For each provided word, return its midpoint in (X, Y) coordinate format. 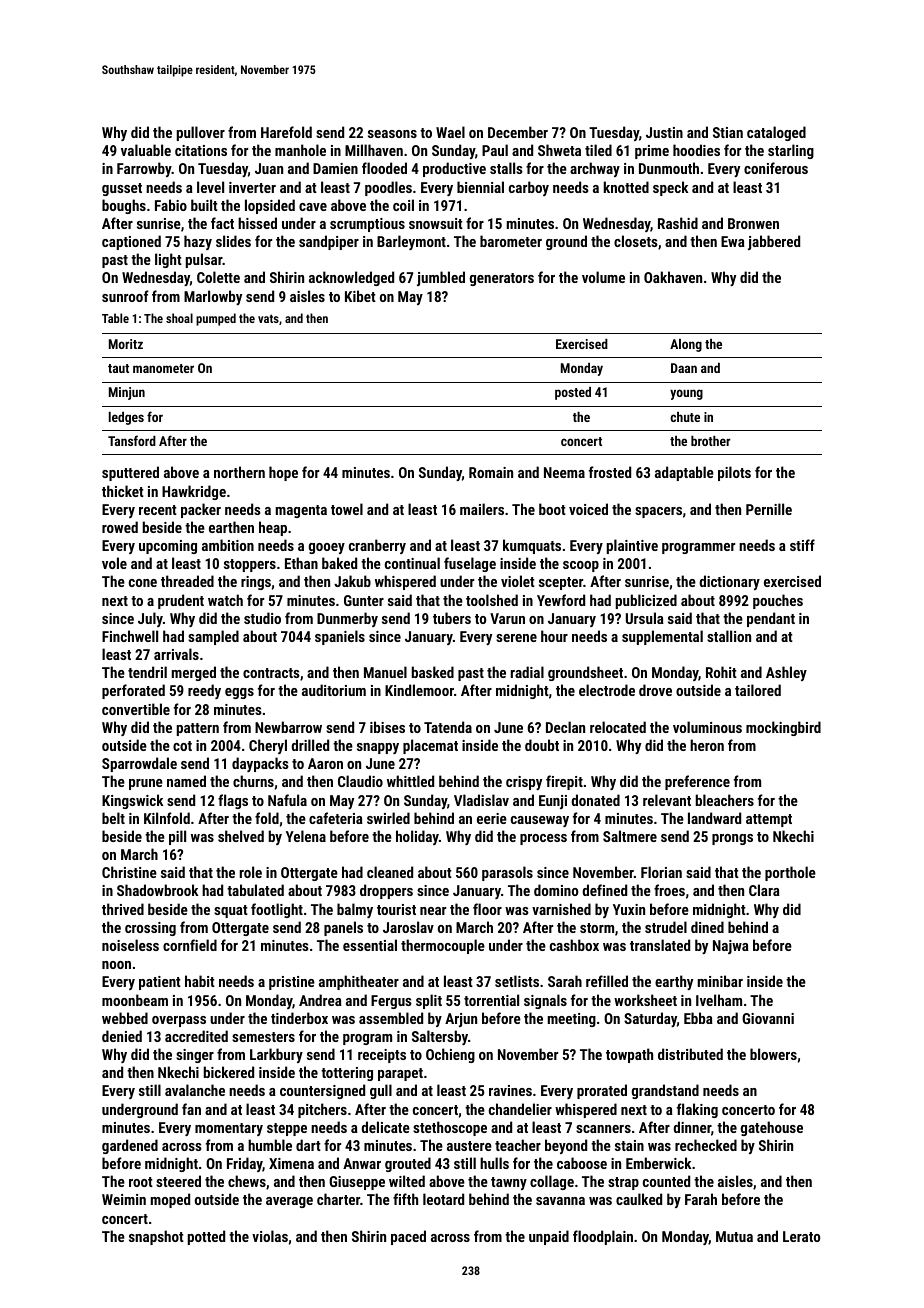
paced (408, 1237)
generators (502, 279)
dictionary (729, 582)
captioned (131, 242)
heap (273, 528)
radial (527, 672)
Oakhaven (673, 277)
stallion (729, 636)
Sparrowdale (139, 764)
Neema (564, 472)
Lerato (801, 1236)
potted (206, 1237)
